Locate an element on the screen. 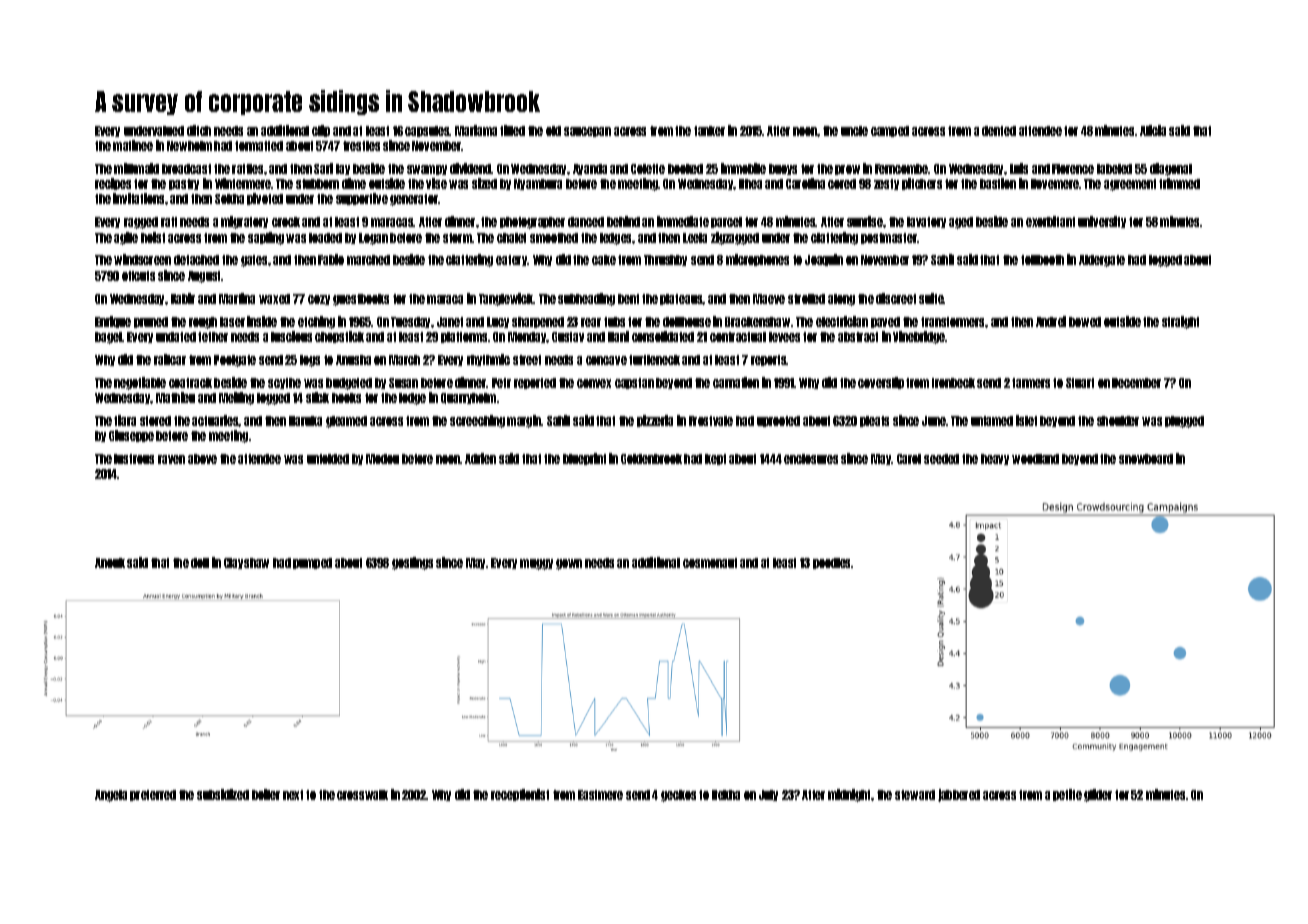 Image resolution: width=1308 pixels, height=924 pixels. zigzagged is located at coordinates (735, 238).
